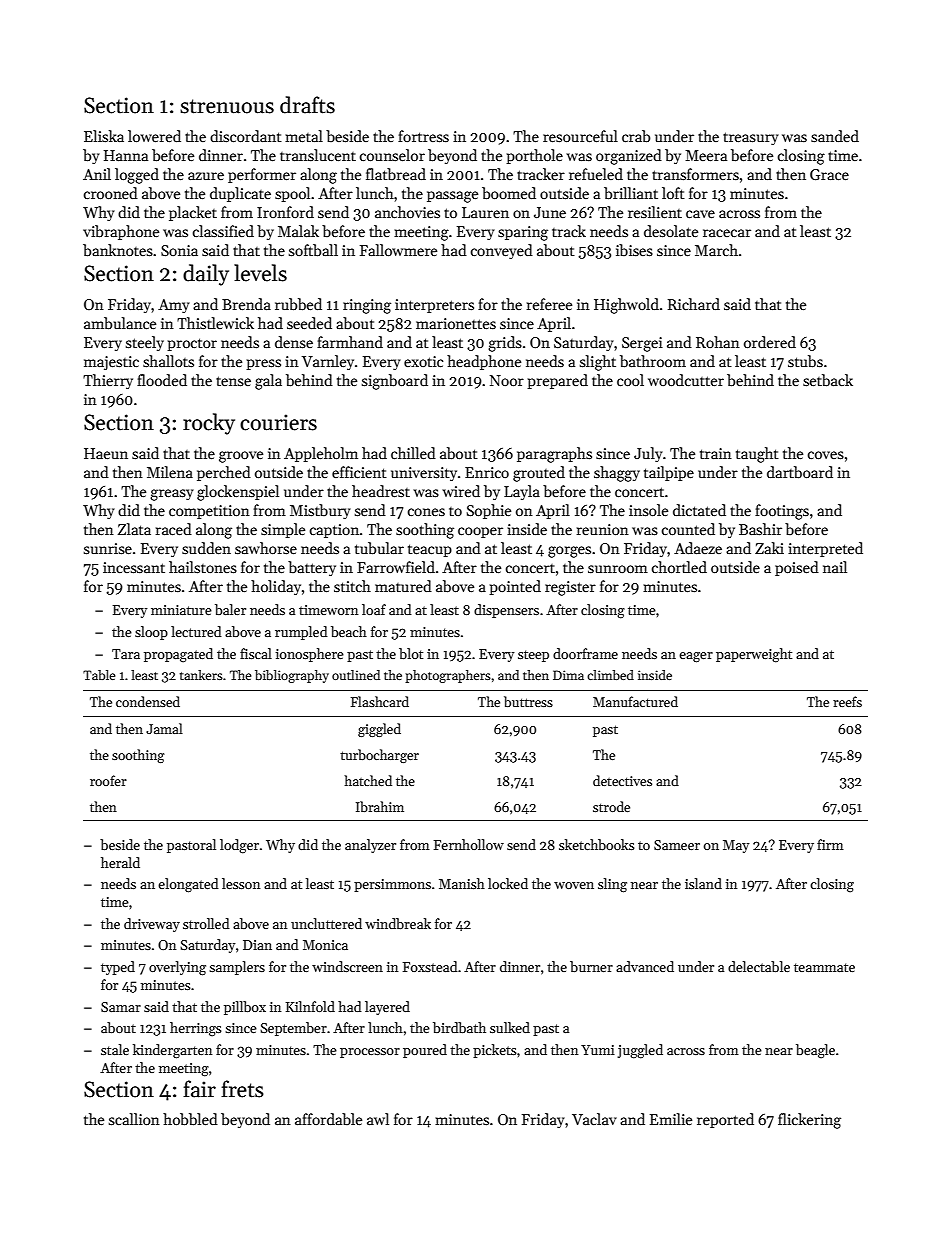  What do you see at coordinates (706, 155) in the document?
I see `Meera` at bounding box center [706, 155].
